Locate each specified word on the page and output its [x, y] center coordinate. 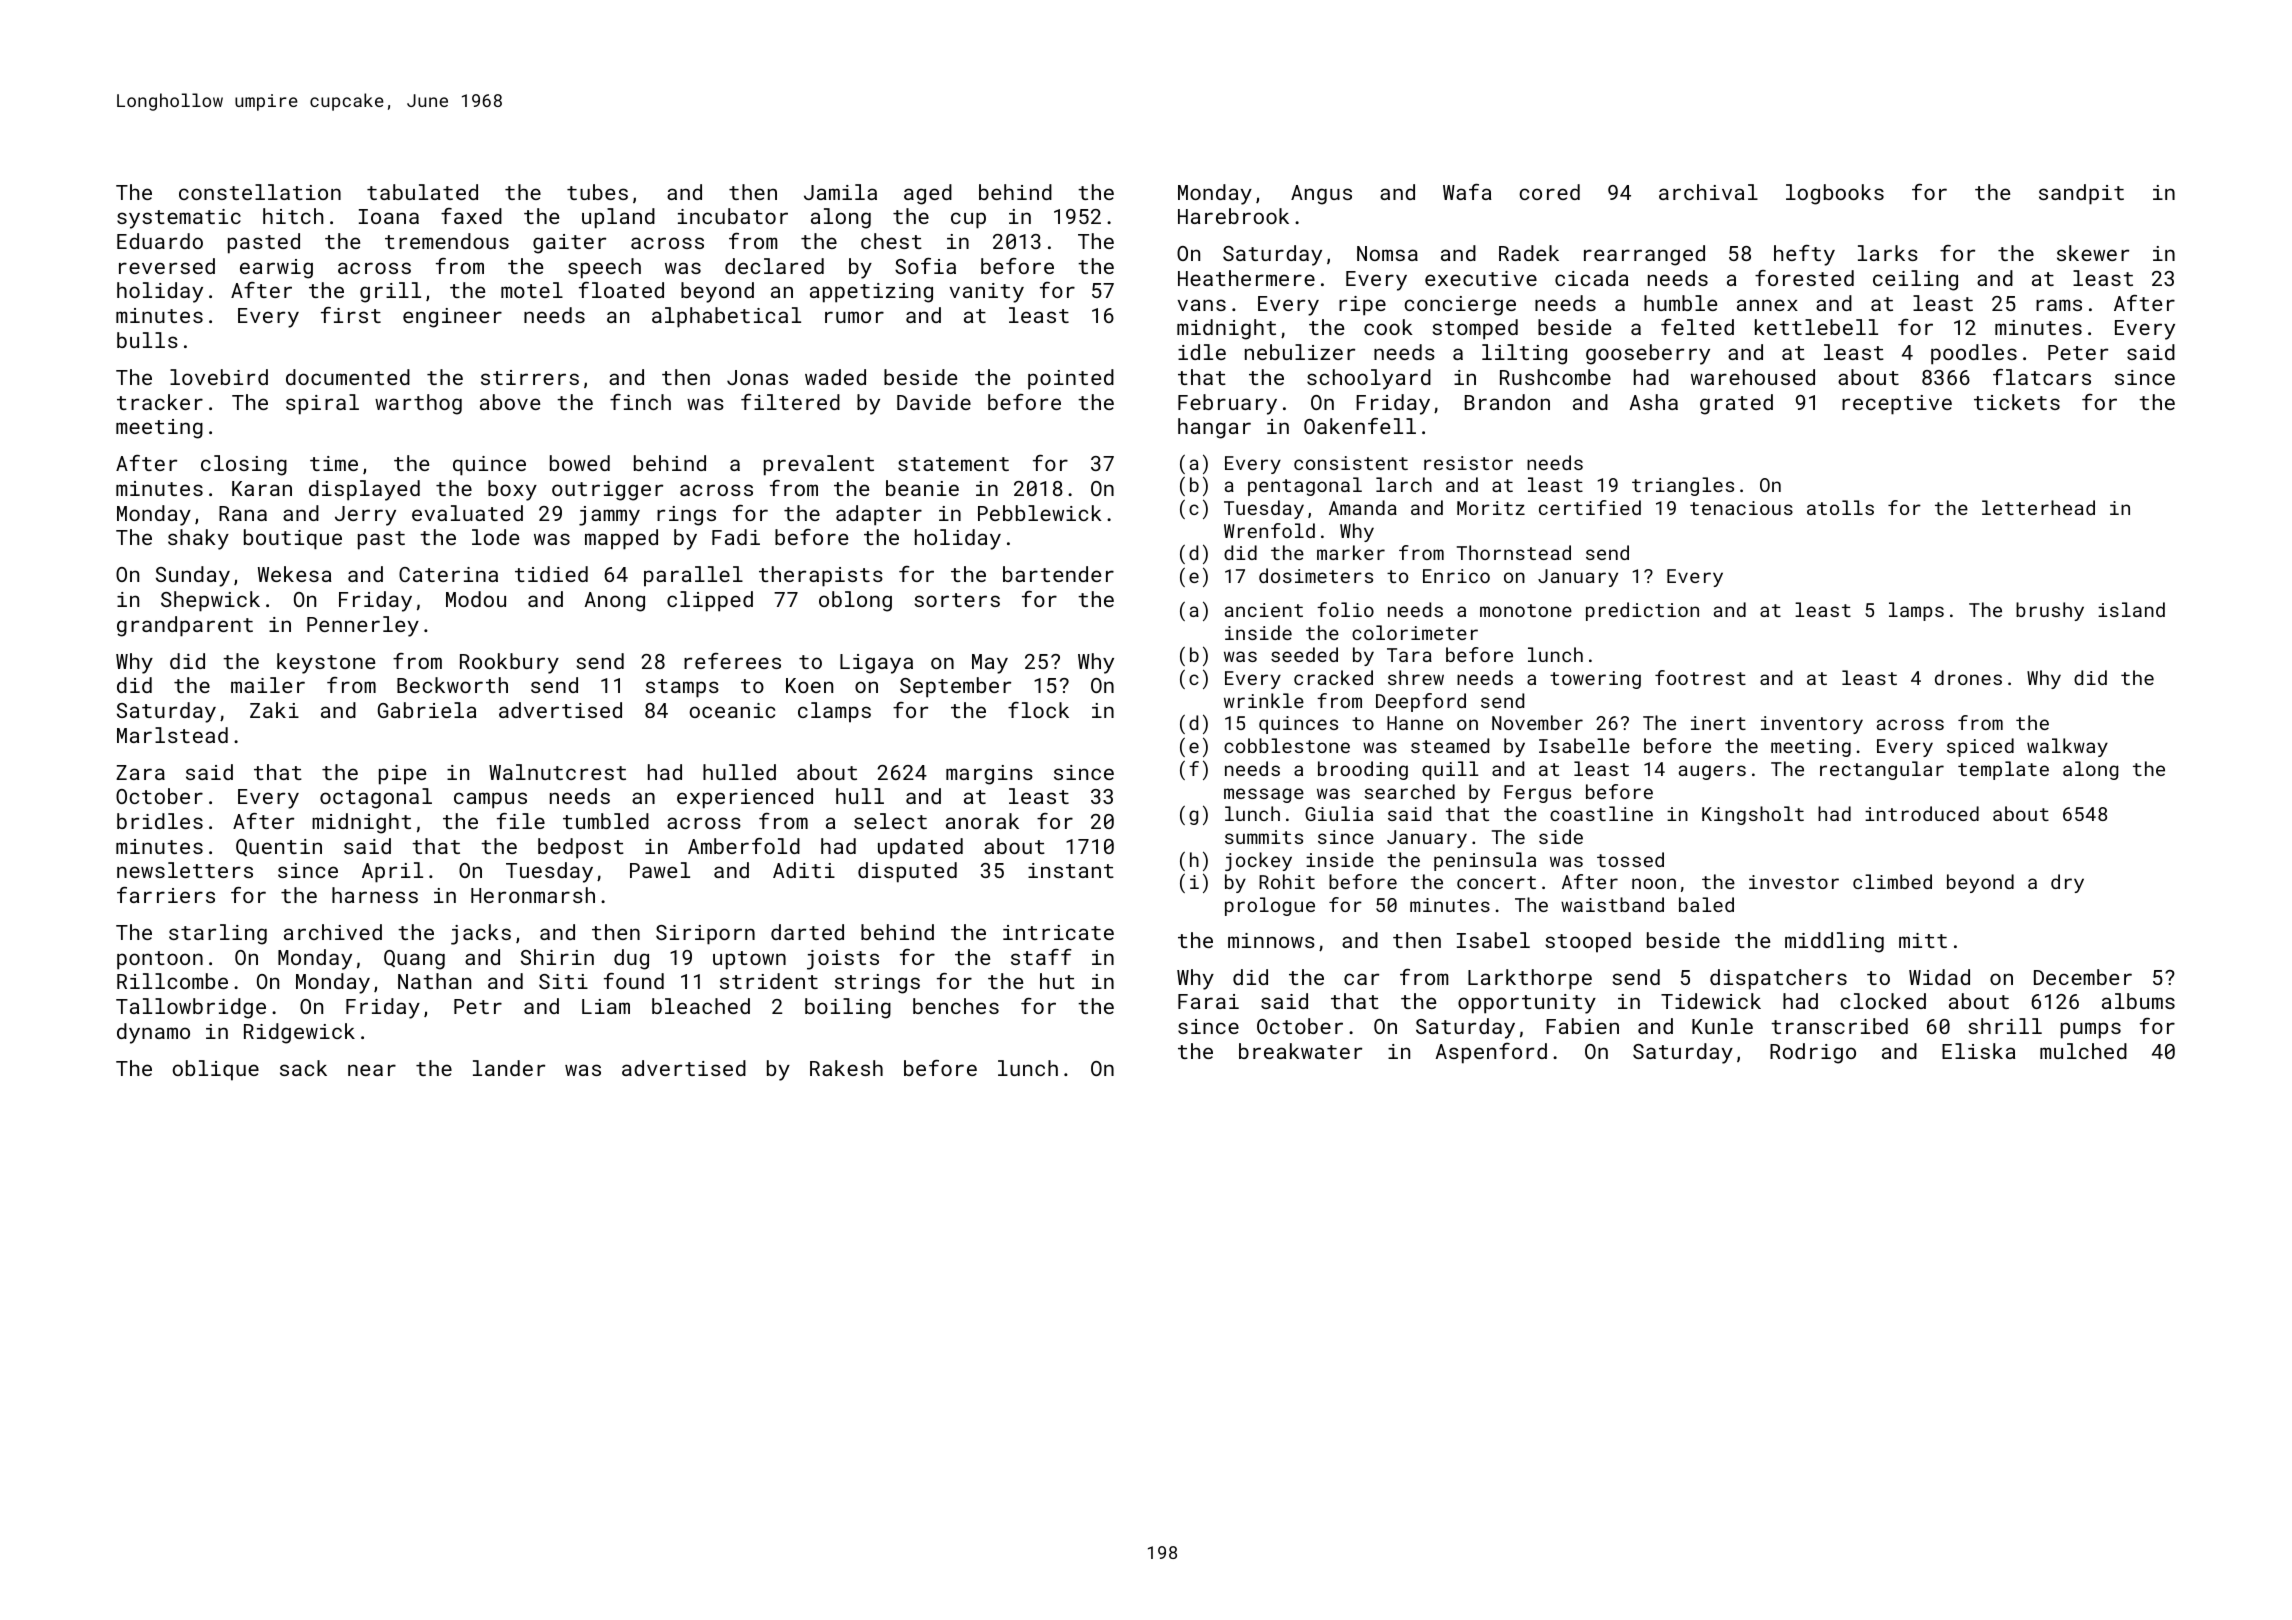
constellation [260, 192]
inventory [1812, 725]
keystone [326, 663]
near [372, 1070]
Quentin [279, 847]
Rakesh [846, 1068]
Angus [1321, 195]
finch [640, 402]
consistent [1351, 463]
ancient [1264, 610]
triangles [1683, 486]
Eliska [1979, 1051]
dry [2067, 883]
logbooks [1835, 194]
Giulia [1339, 813]
